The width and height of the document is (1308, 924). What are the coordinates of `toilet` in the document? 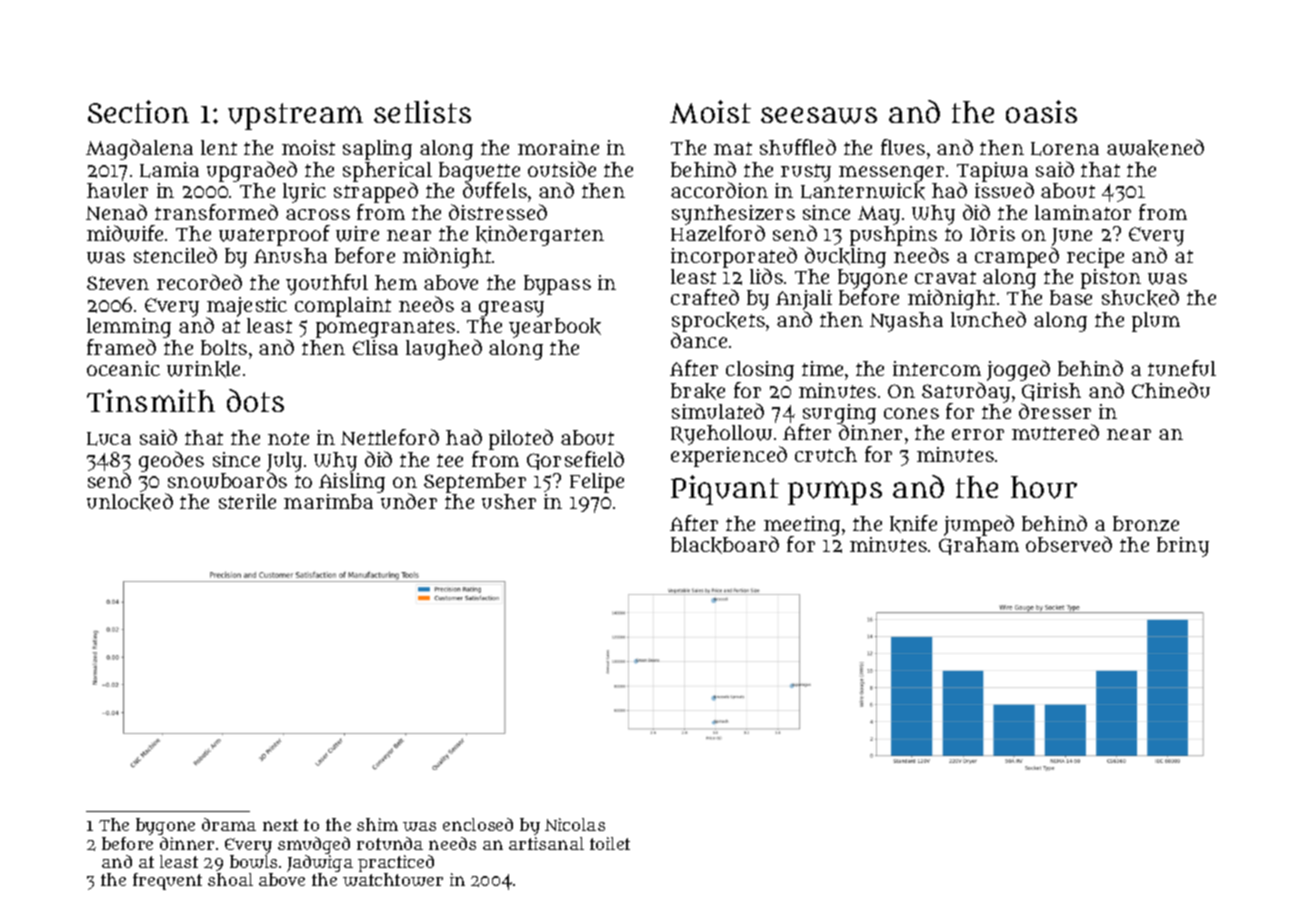 It's located at (610, 843).
